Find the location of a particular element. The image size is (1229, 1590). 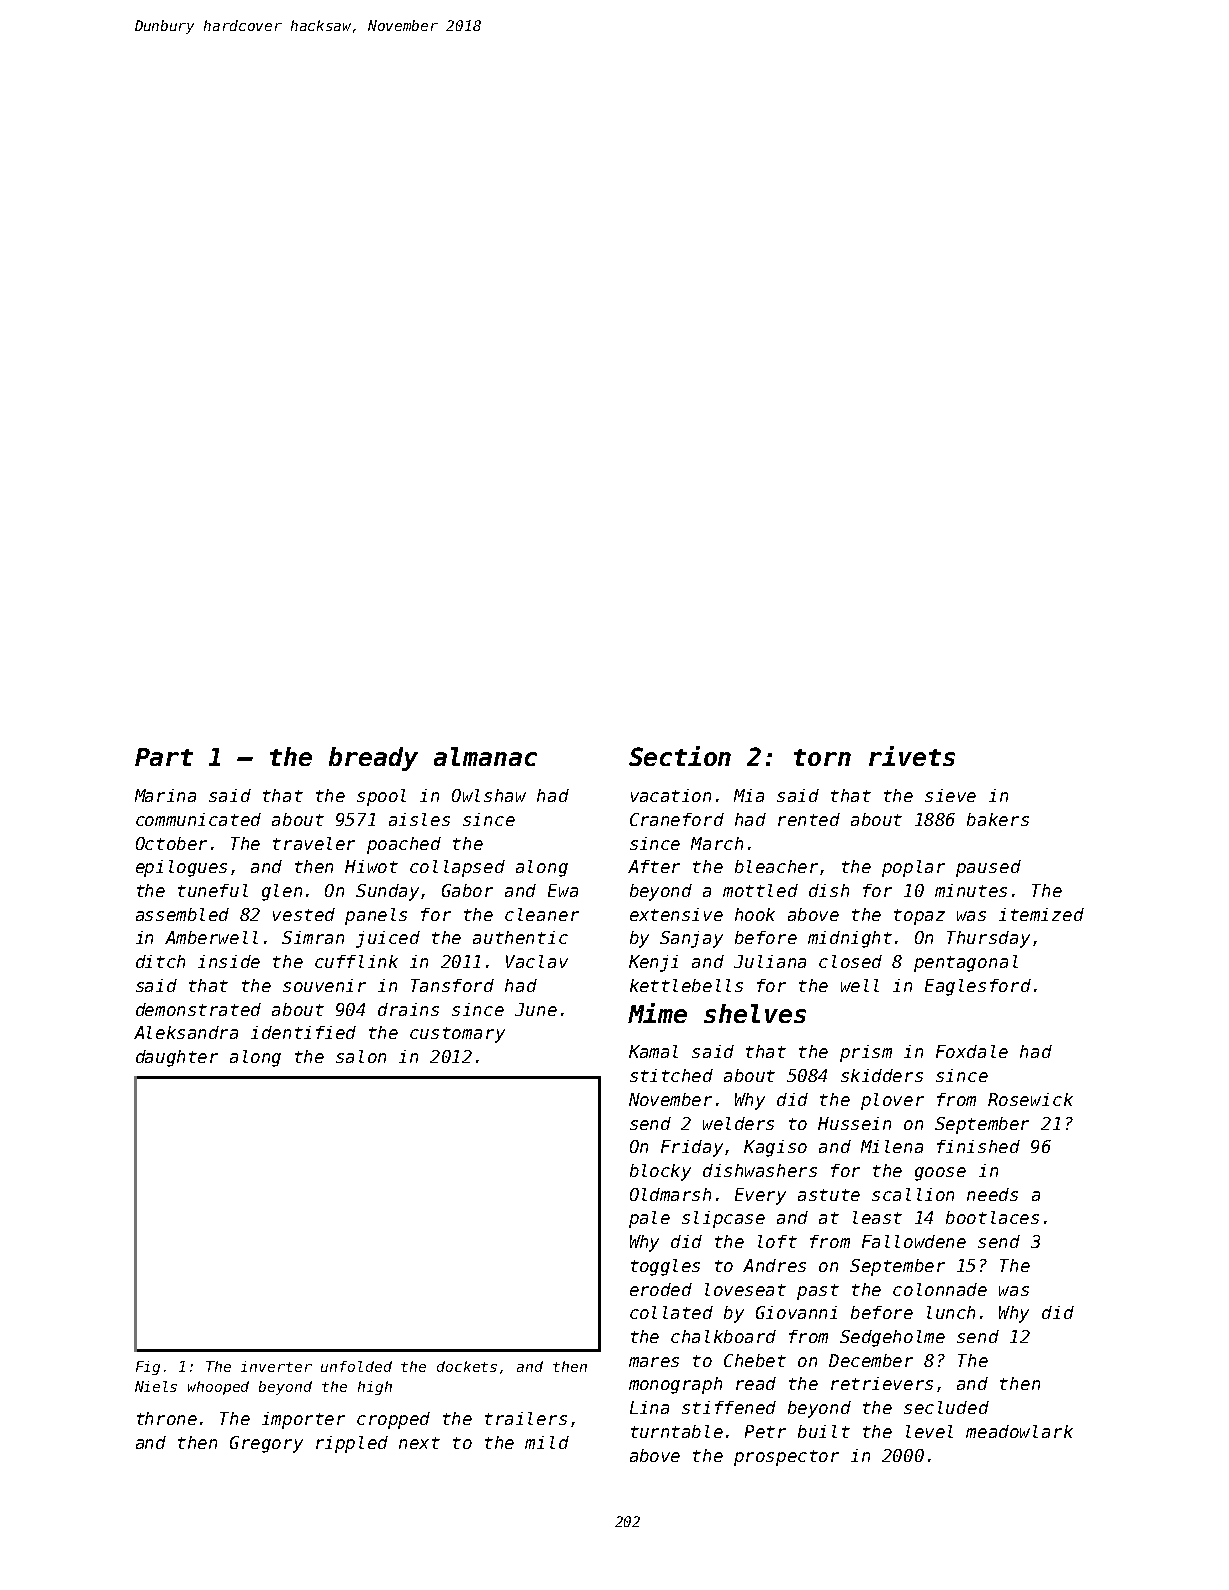

Fig is located at coordinates (148, 1368).
